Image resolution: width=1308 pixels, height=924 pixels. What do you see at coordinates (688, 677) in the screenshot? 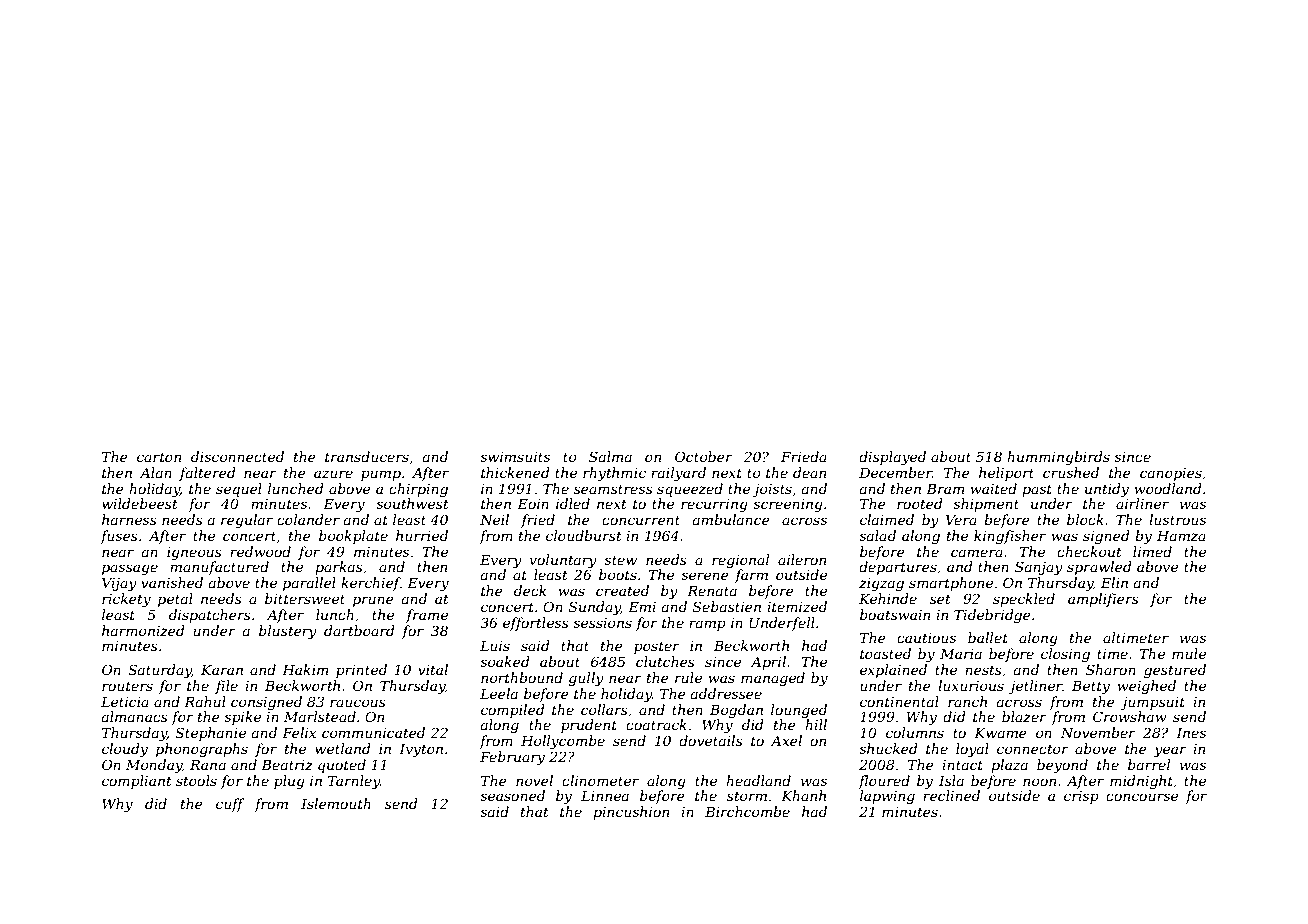
I see `rule` at bounding box center [688, 677].
